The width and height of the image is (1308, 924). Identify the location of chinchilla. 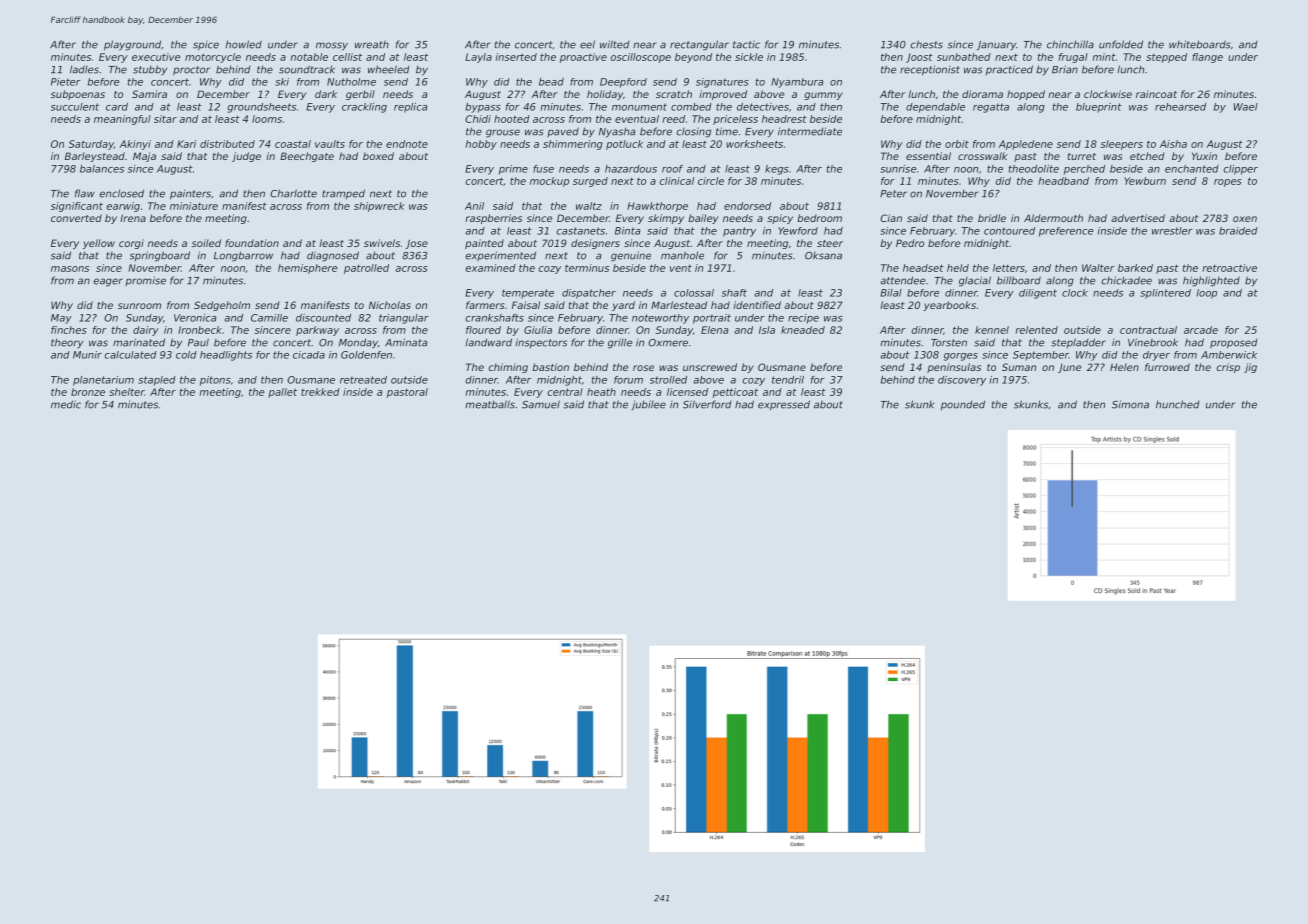
(1070, 44).
